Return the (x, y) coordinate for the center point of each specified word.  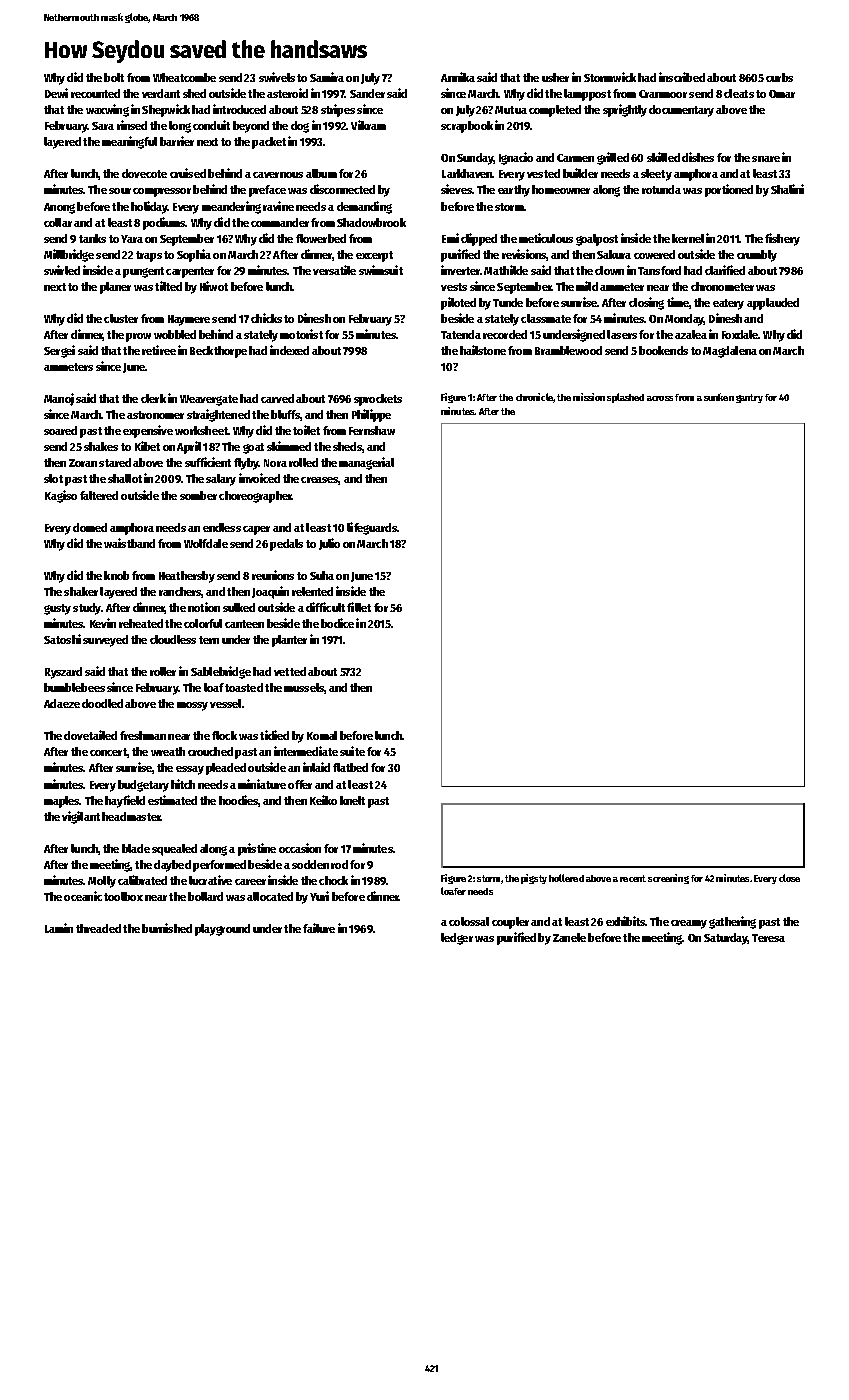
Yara (132, 239)
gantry (749, 398)
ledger (457, 939)
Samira (327, 77)
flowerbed (321, 238)
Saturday (726, 939)
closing (646, 303)
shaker (81, 591)
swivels (277, 77)
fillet (359, 607)
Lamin (59, 928)
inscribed (682, 77)
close (789, 878)
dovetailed (90, 735)
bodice (337, 623)
